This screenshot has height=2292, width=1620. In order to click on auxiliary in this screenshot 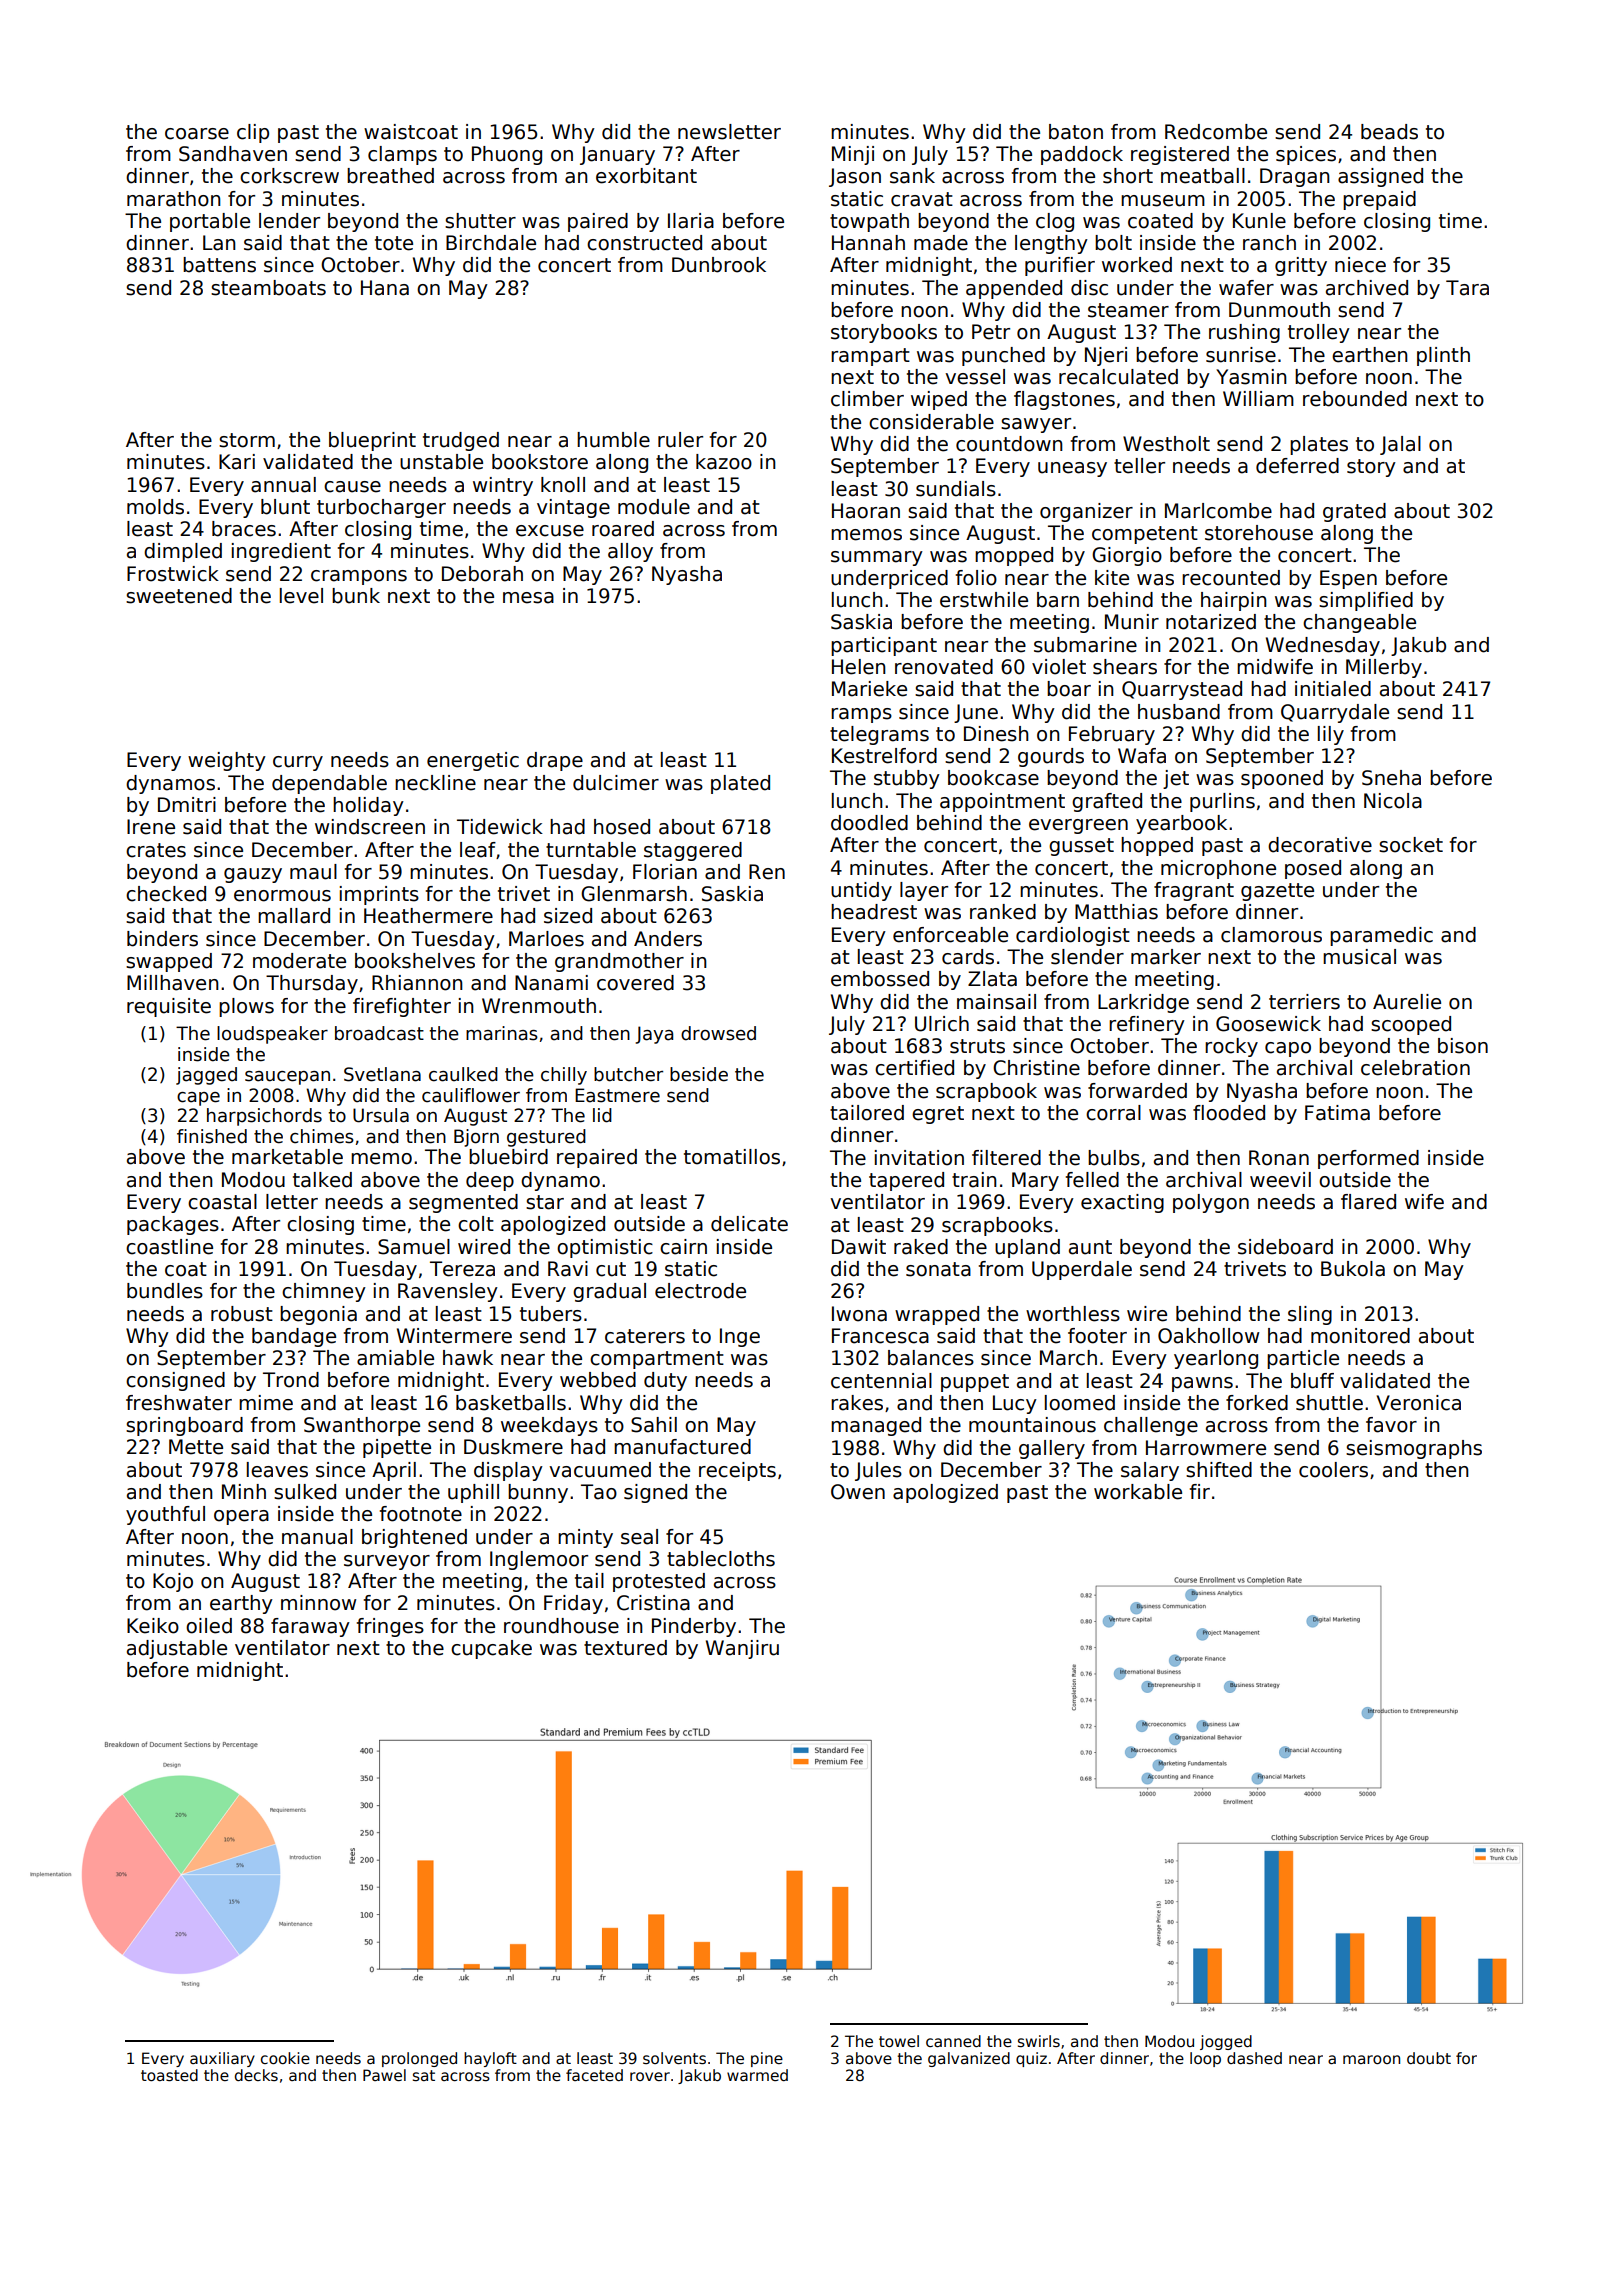, I will do `click(222, 2059)`.
